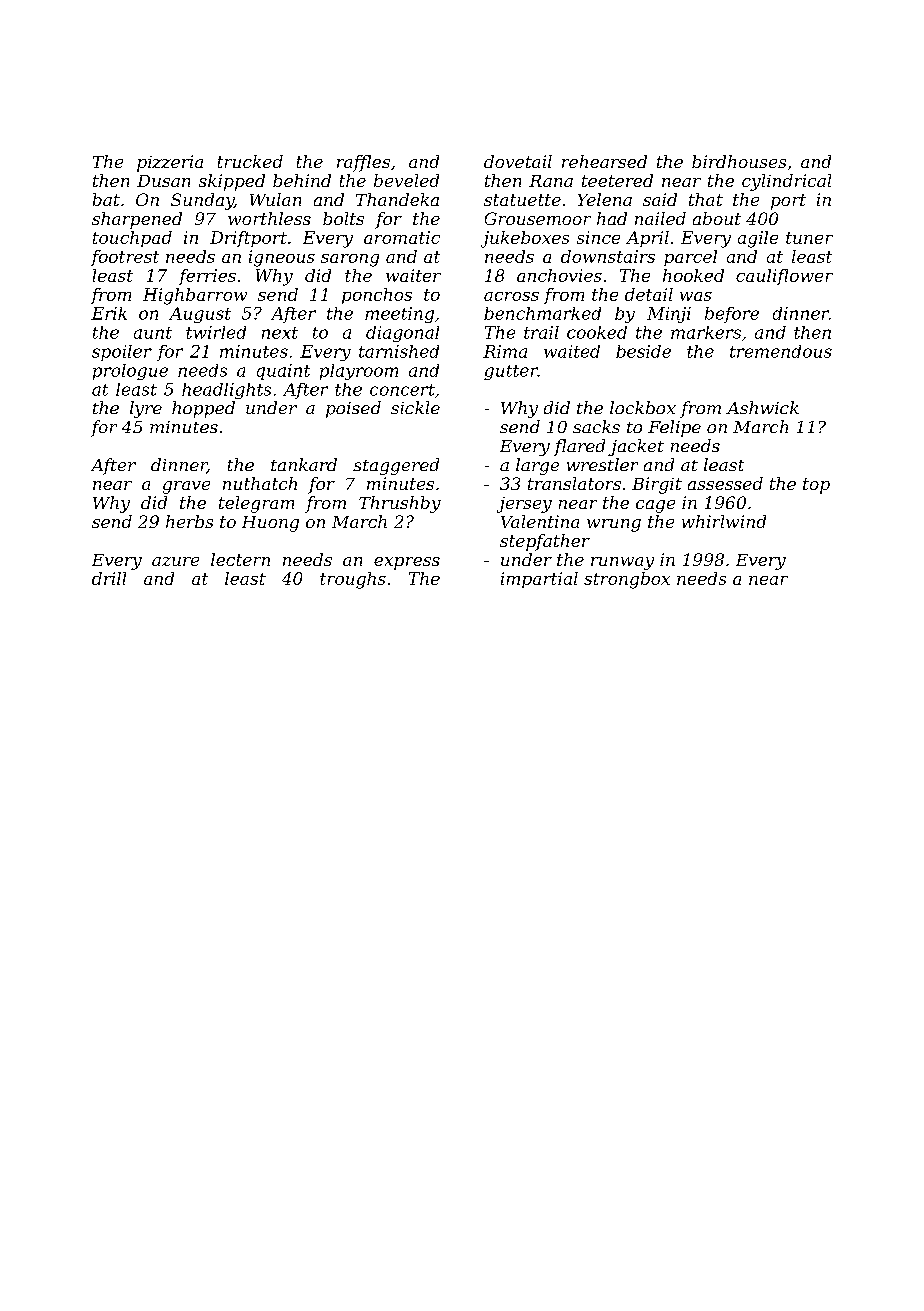 This screenshot has width=924, height=1311. Describe the element at coordinates (522, 200) in the screenshot. I see `statuette` at that location.
